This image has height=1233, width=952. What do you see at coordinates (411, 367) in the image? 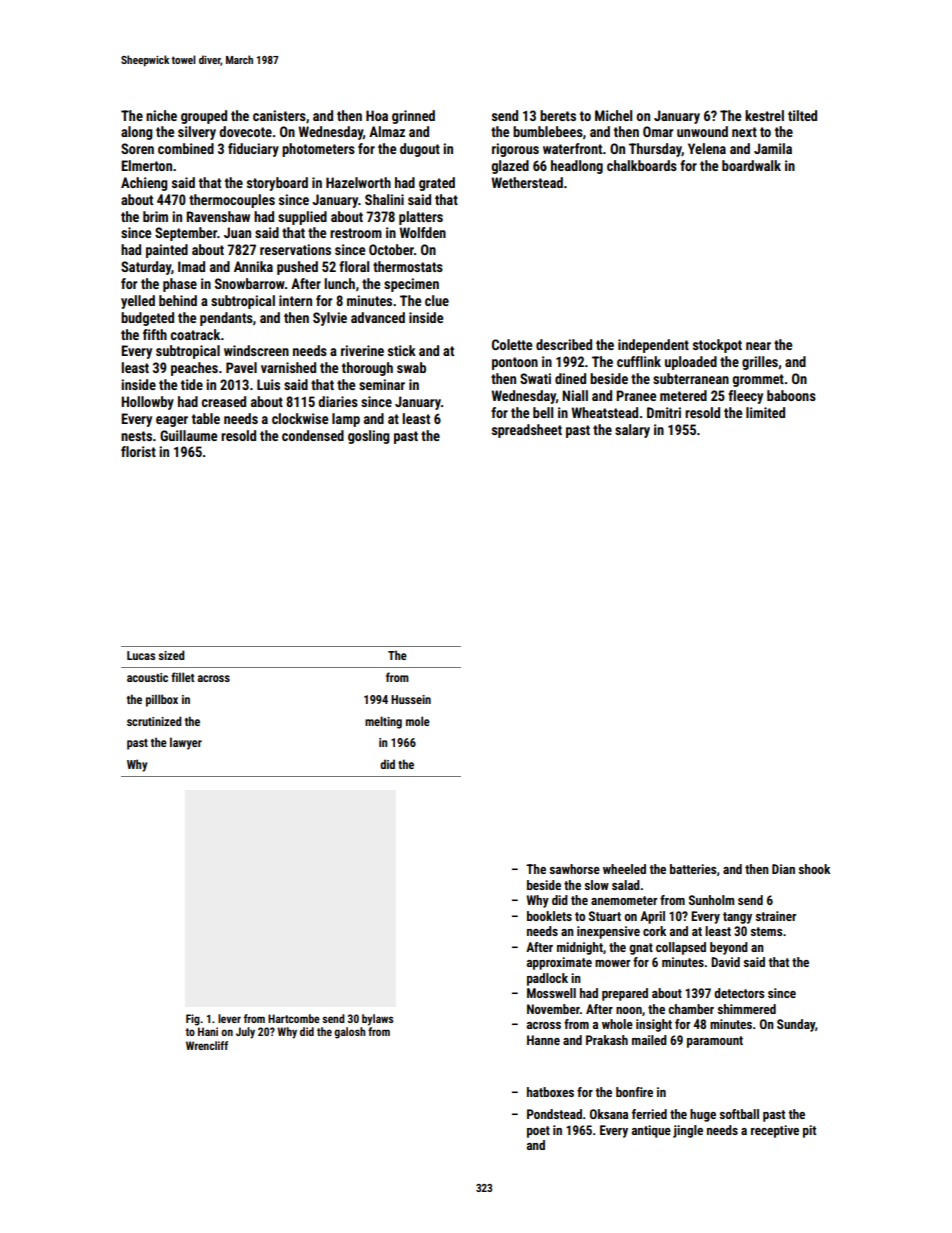
I see `swab` at bounding box center [411, 367].
